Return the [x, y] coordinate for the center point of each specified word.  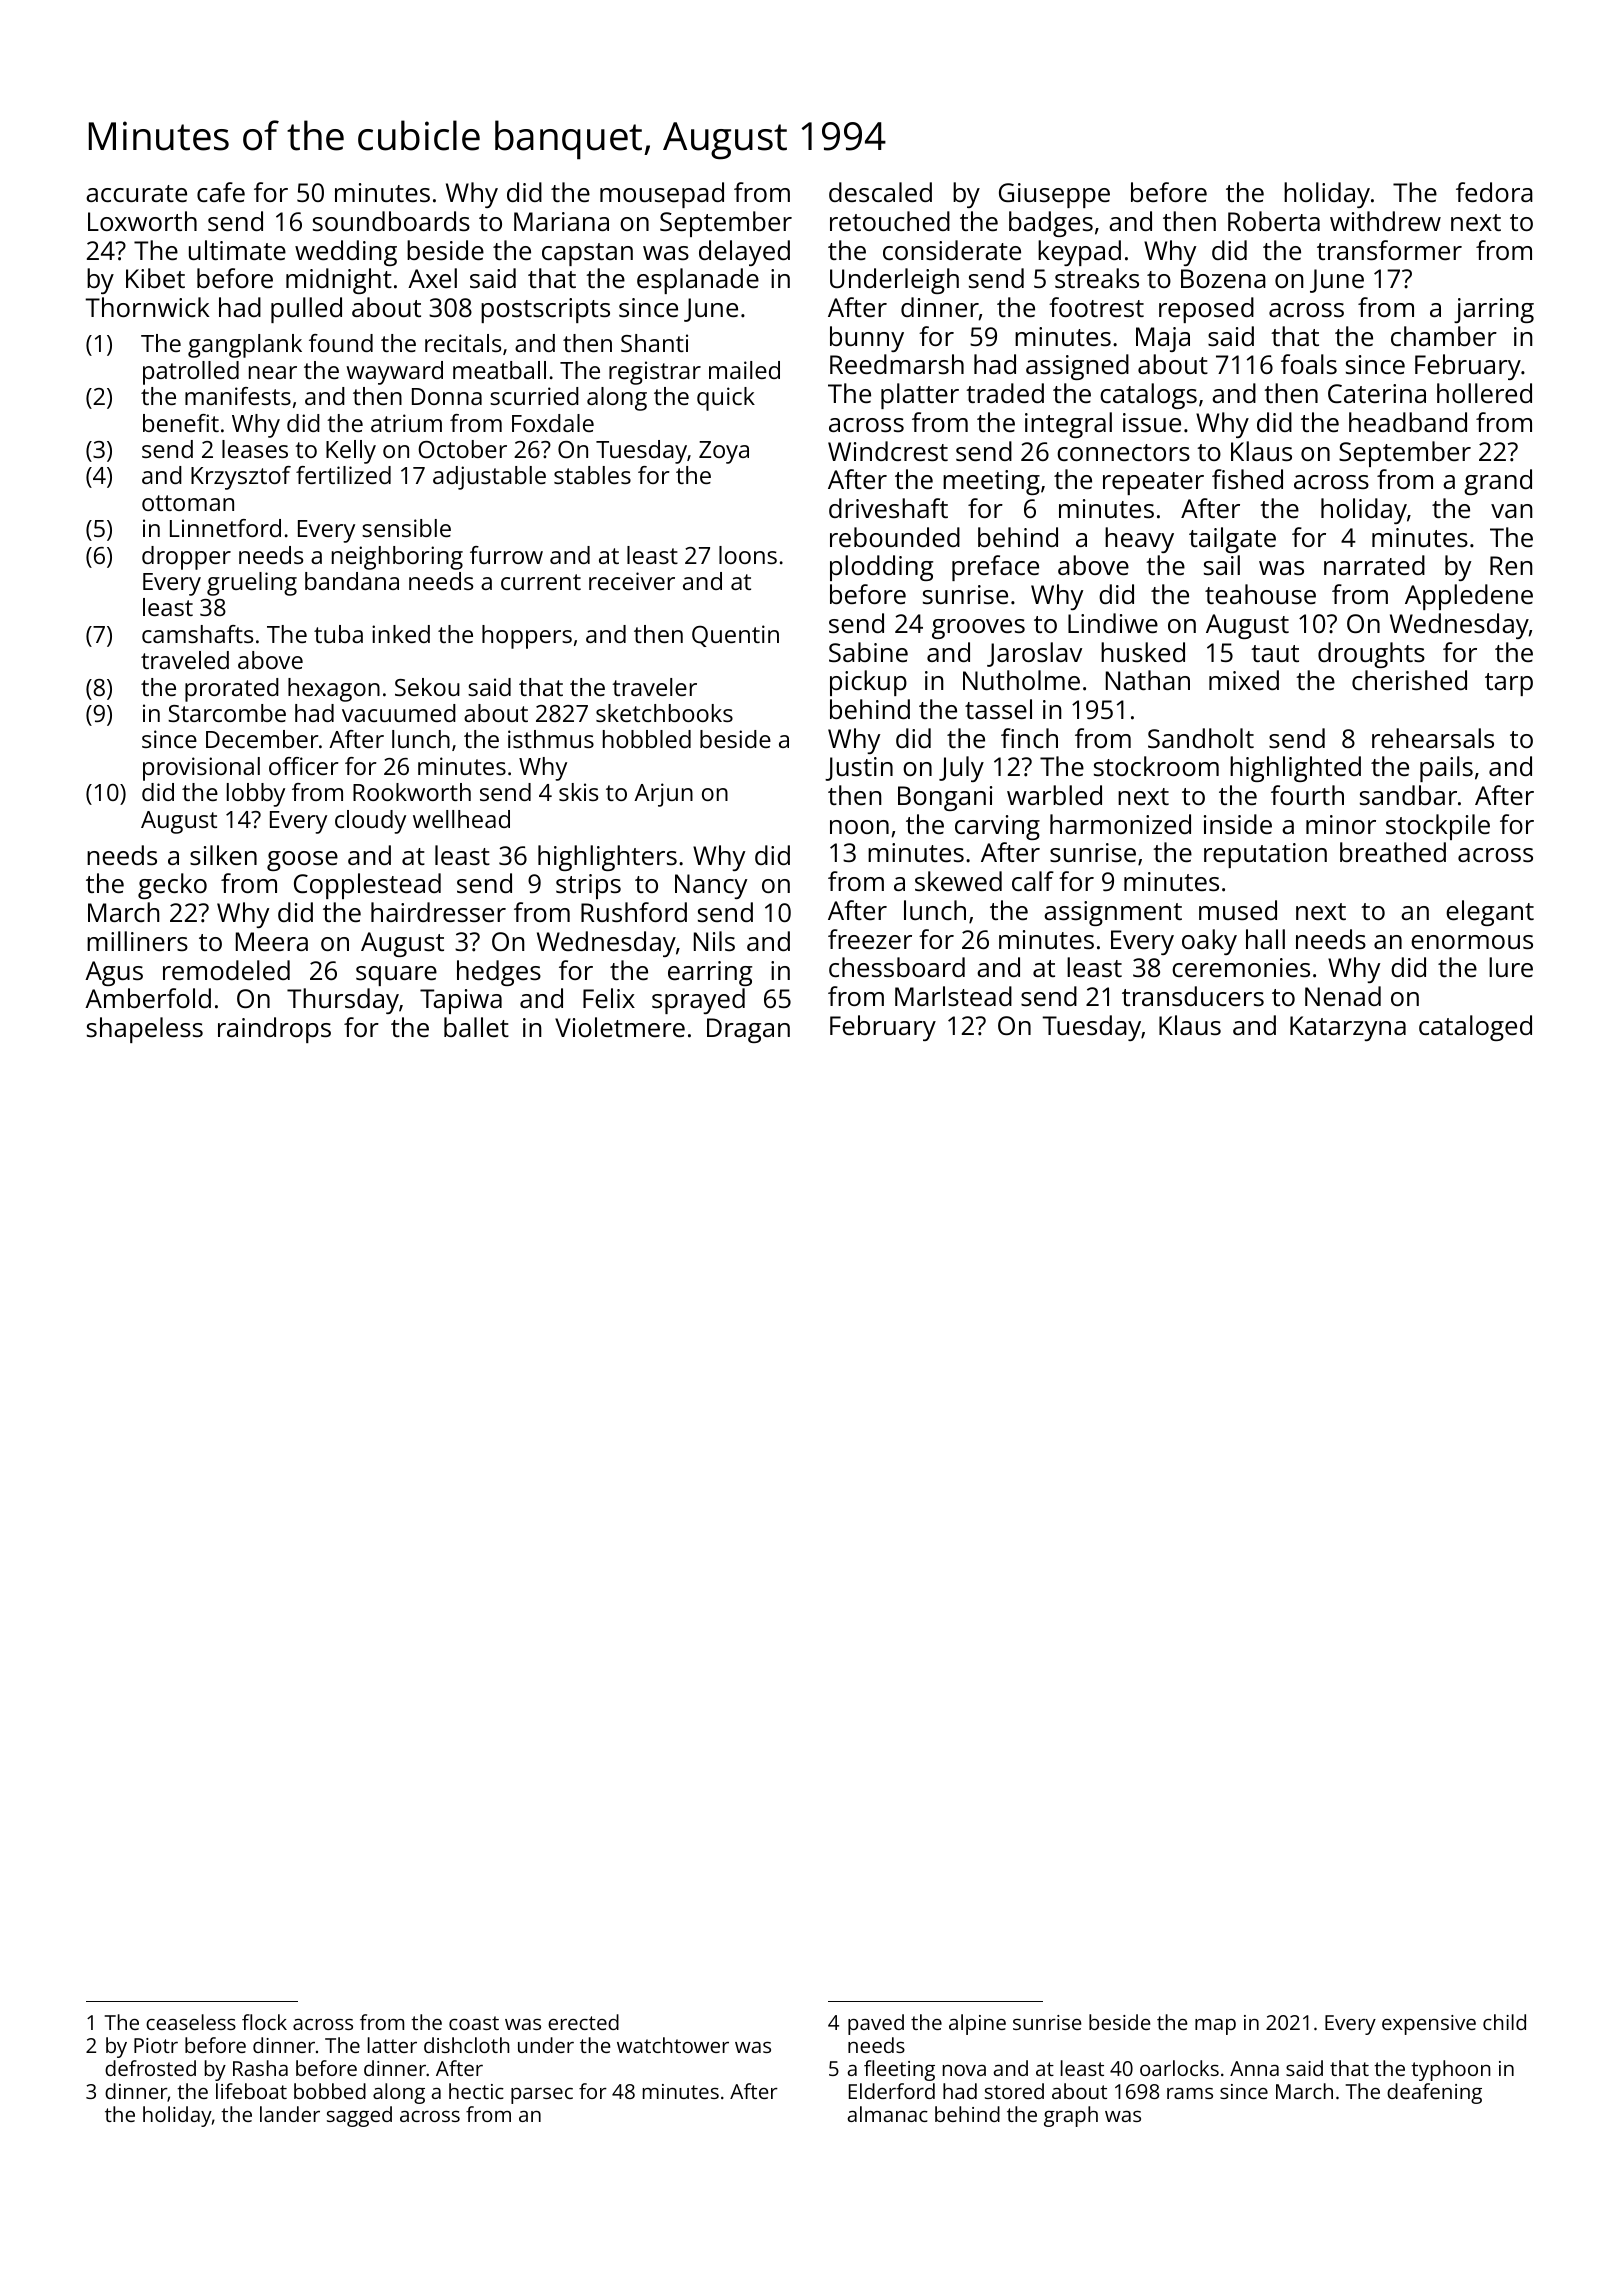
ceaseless [191, 2022]
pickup [868, 683]
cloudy [370, 822]
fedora [1494, 192]
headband [1408, 422]
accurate [136, 193]
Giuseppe [1054, 195]
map [1215, 2027]
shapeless [145, 1030]
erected [583, 2022]
